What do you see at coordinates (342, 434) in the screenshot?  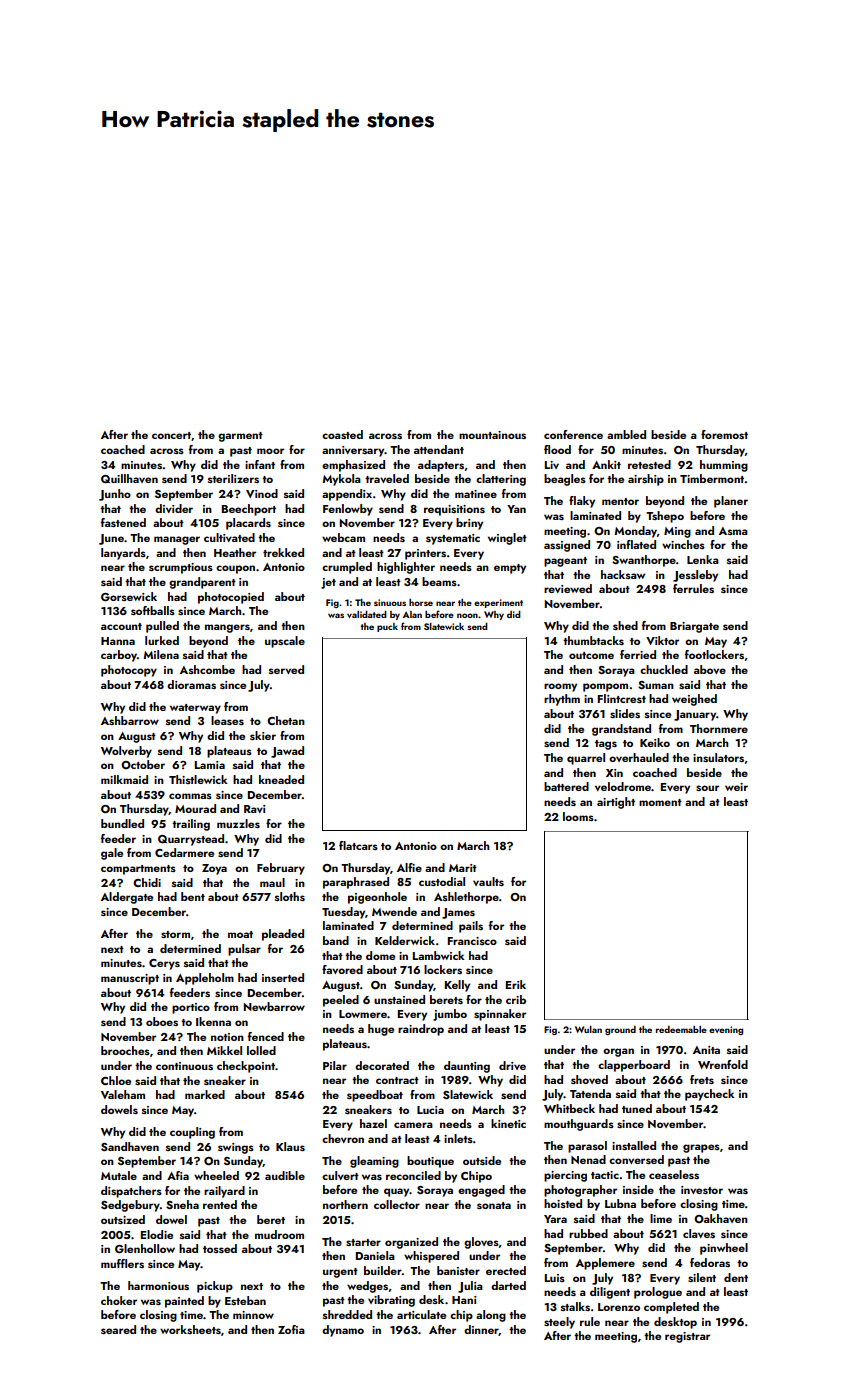 I see `coasted` at bounding box center [342, 434].
